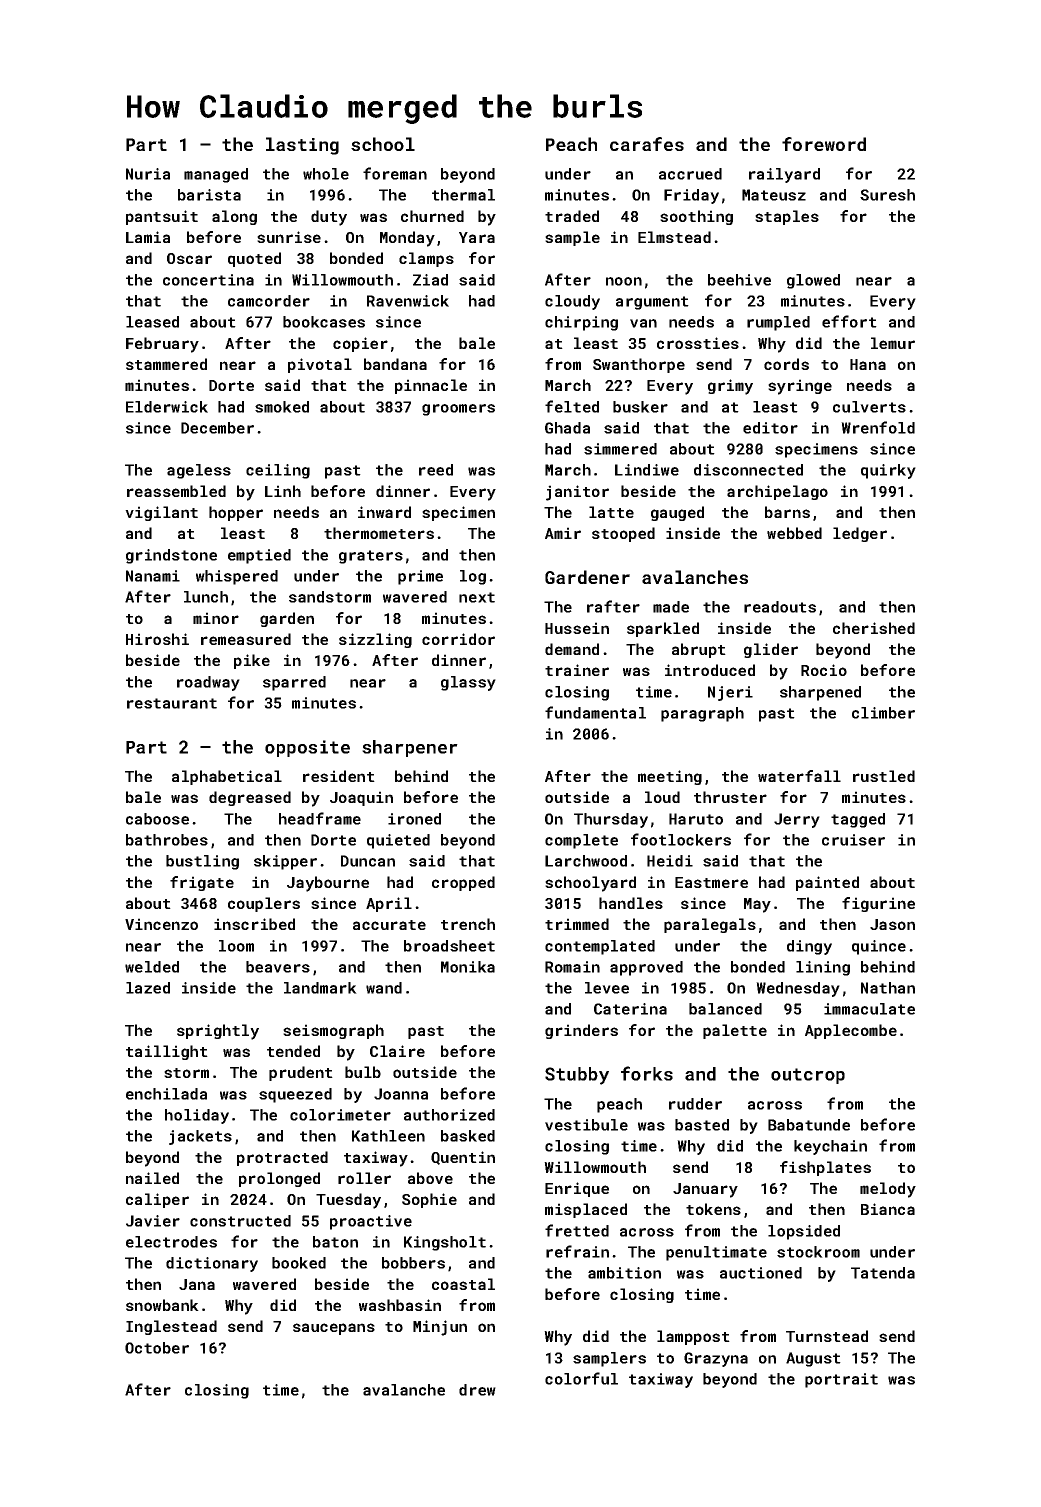 The width and height of the screenshot is (1041, 1507). I want to click on Jana, so click(197, 1284).
